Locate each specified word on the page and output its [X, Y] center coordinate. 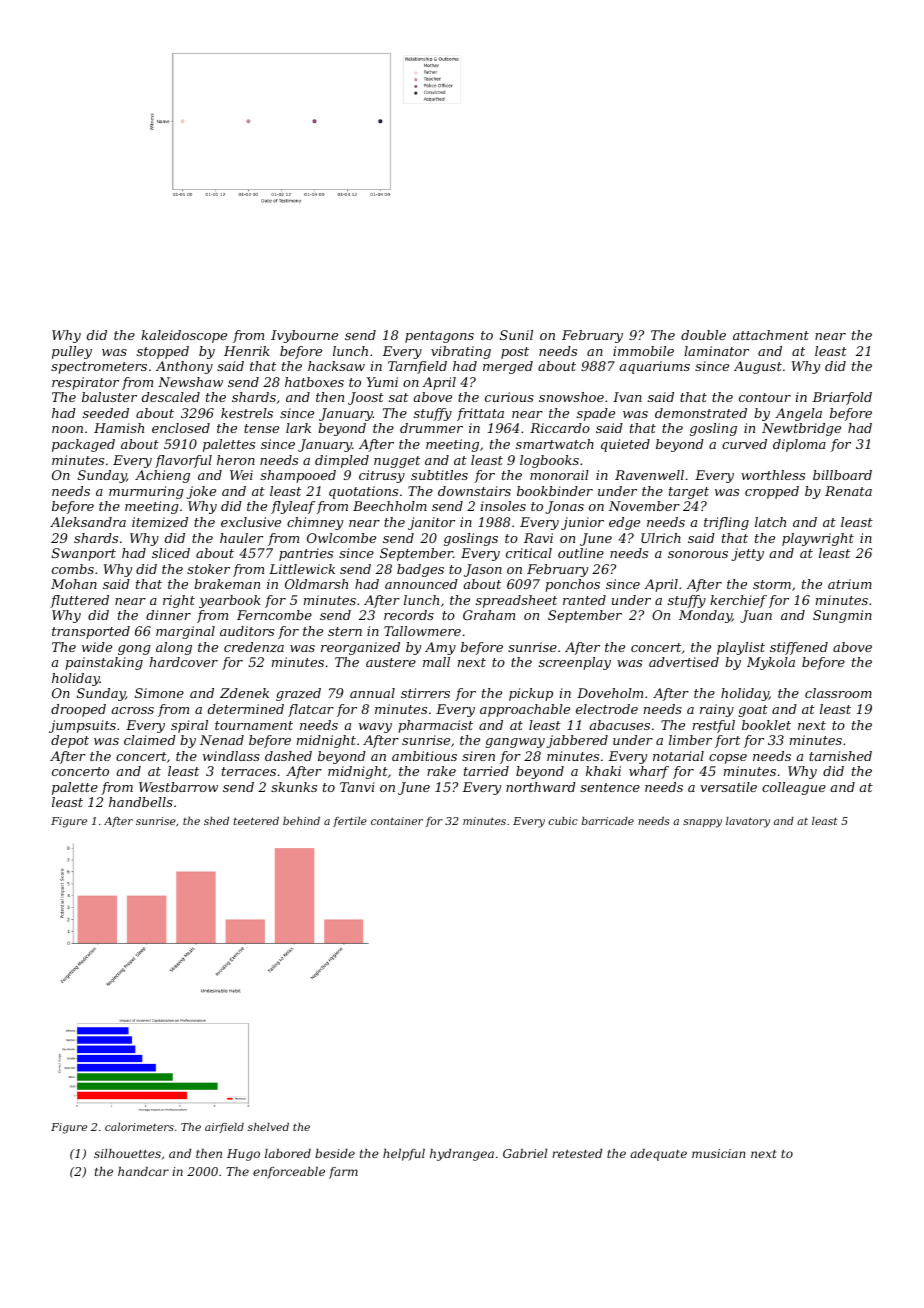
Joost [366, 398]
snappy [702, 823]
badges [420, 570]
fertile [350, 822]
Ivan [627, 397]
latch [770, 522]
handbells [141, 802]
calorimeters [139, 1127]
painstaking [104, 663]
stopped [163, 352]
